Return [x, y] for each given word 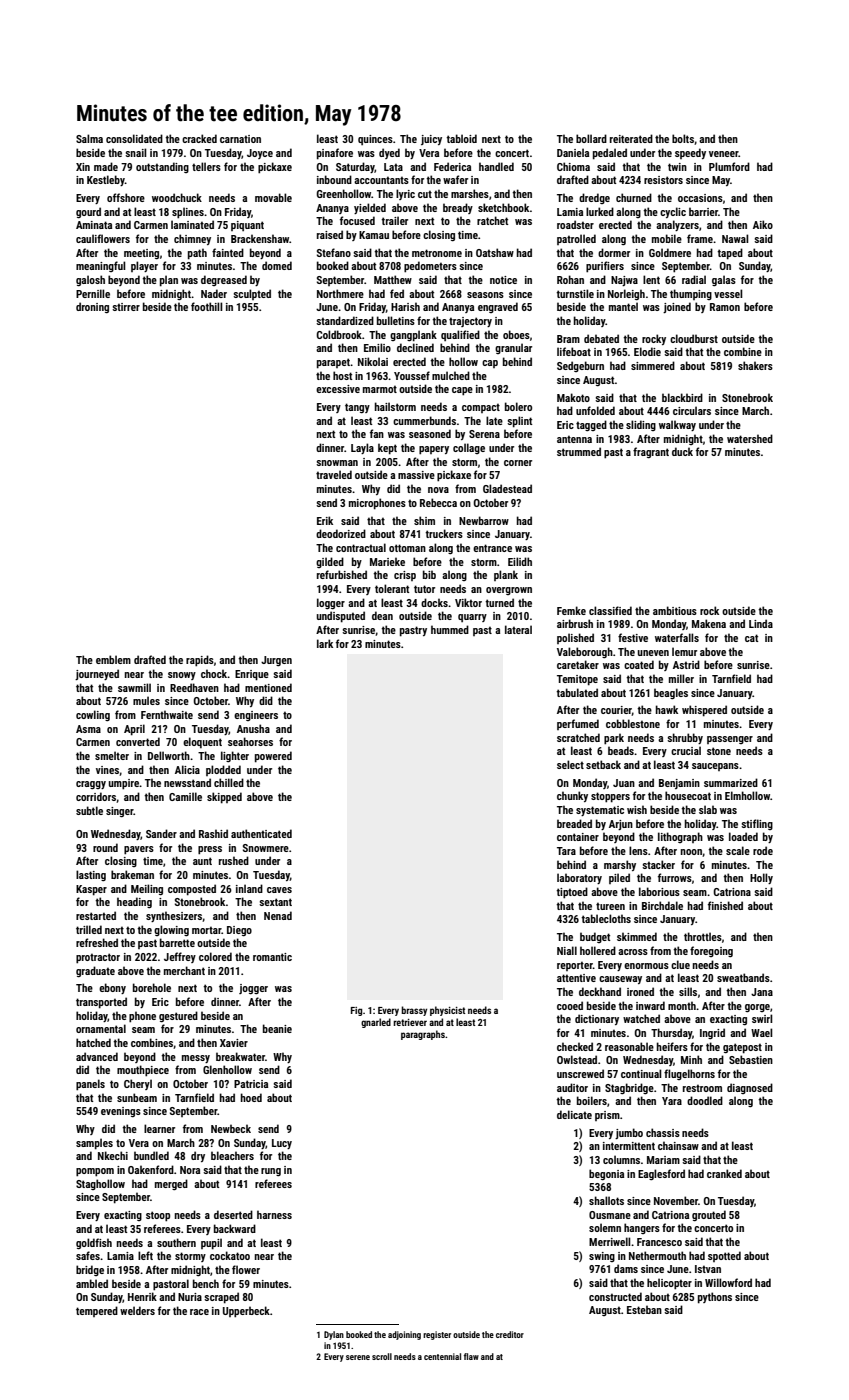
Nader [214, 293]
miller [681, 678]
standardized [345, 320]
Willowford [728, 1282]
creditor [510, 1334]
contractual [361, 547]
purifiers [605, 267]
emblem [113, 659]
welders [137, 1310]
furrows [675, 877]
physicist [447, 1011]
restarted [96, 915]
